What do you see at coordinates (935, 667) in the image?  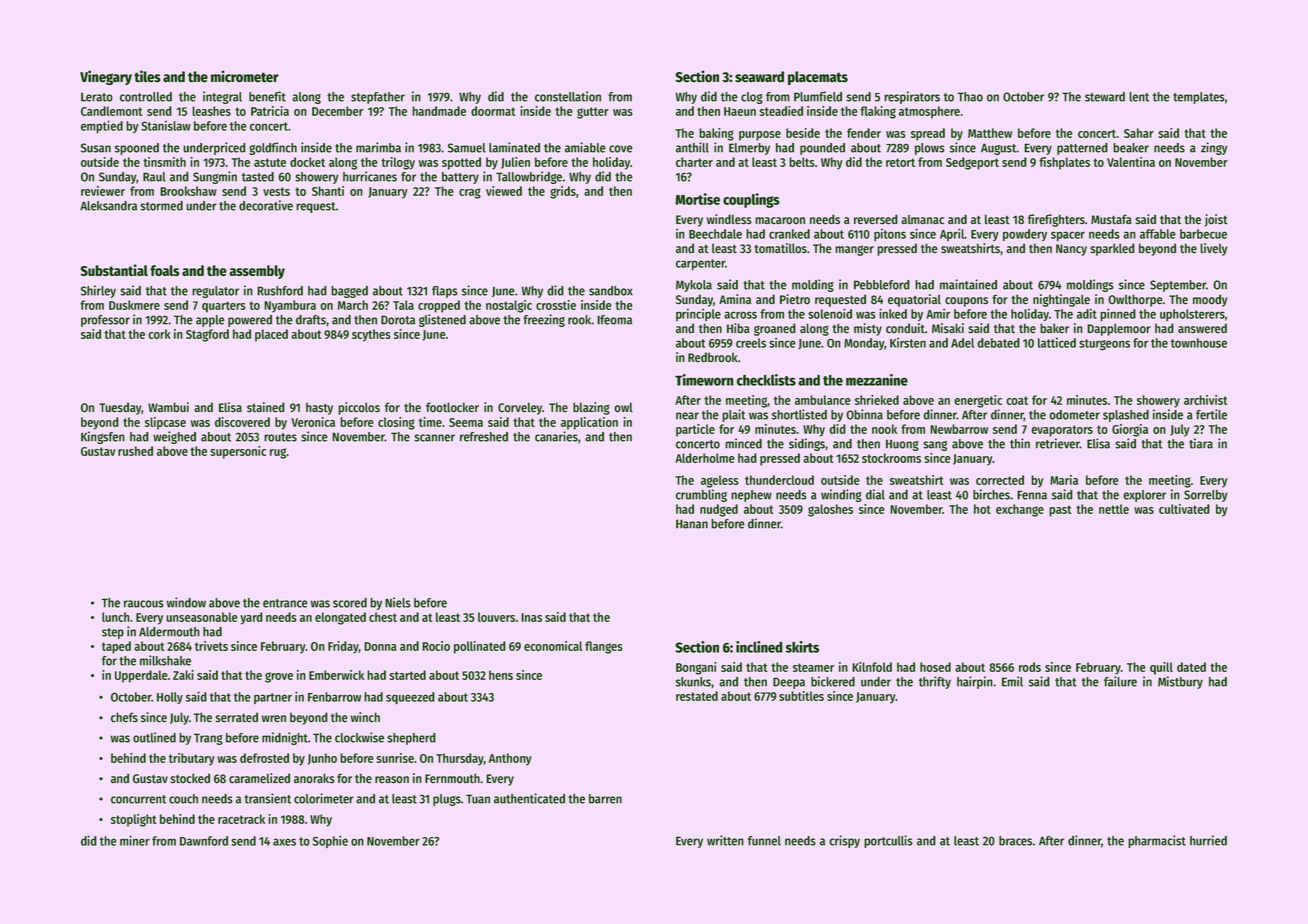 I see `hosed` at bounding box center [935, 667].
